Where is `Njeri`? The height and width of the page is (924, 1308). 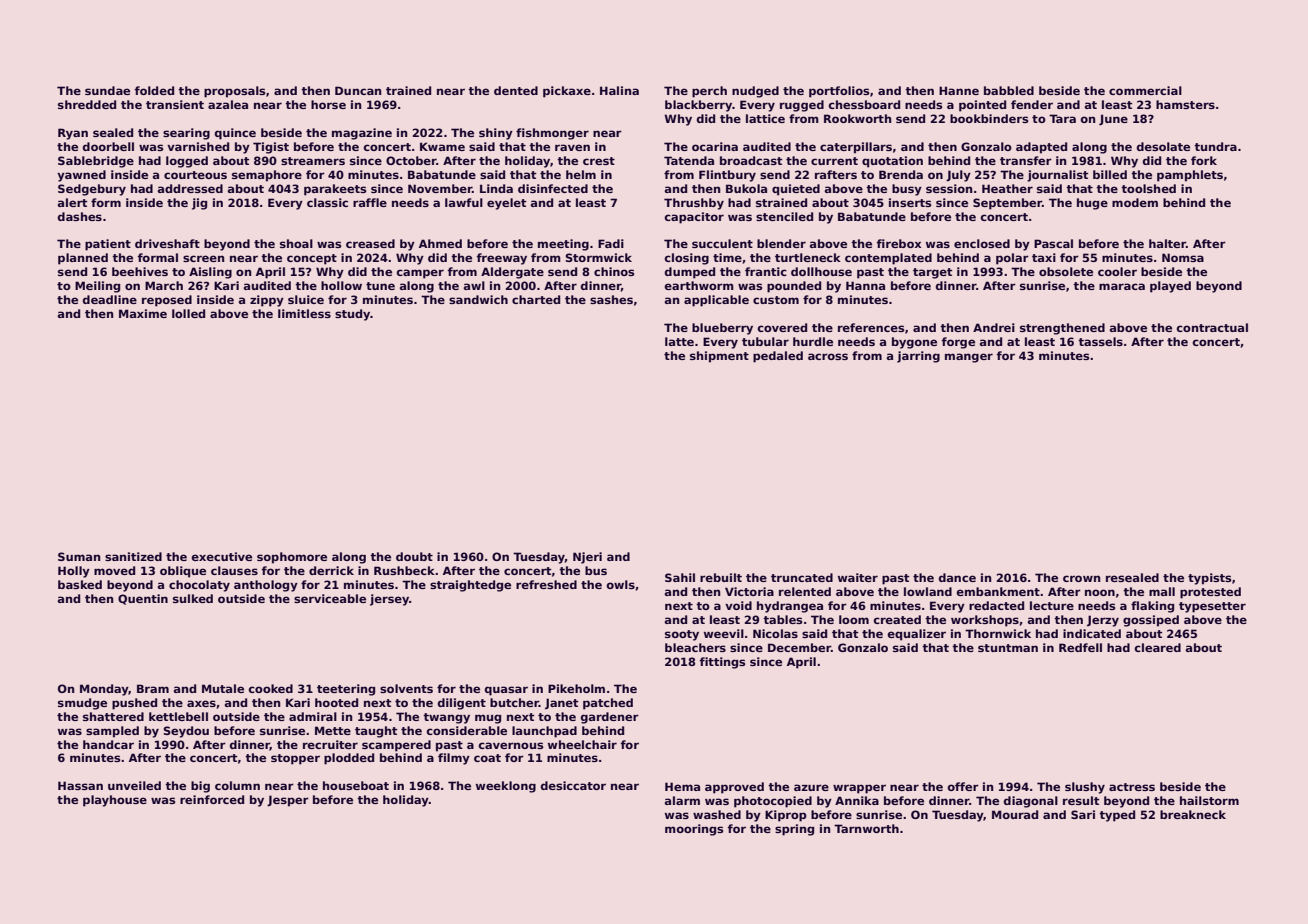
Njeri is located at coordinates (587, 558).
